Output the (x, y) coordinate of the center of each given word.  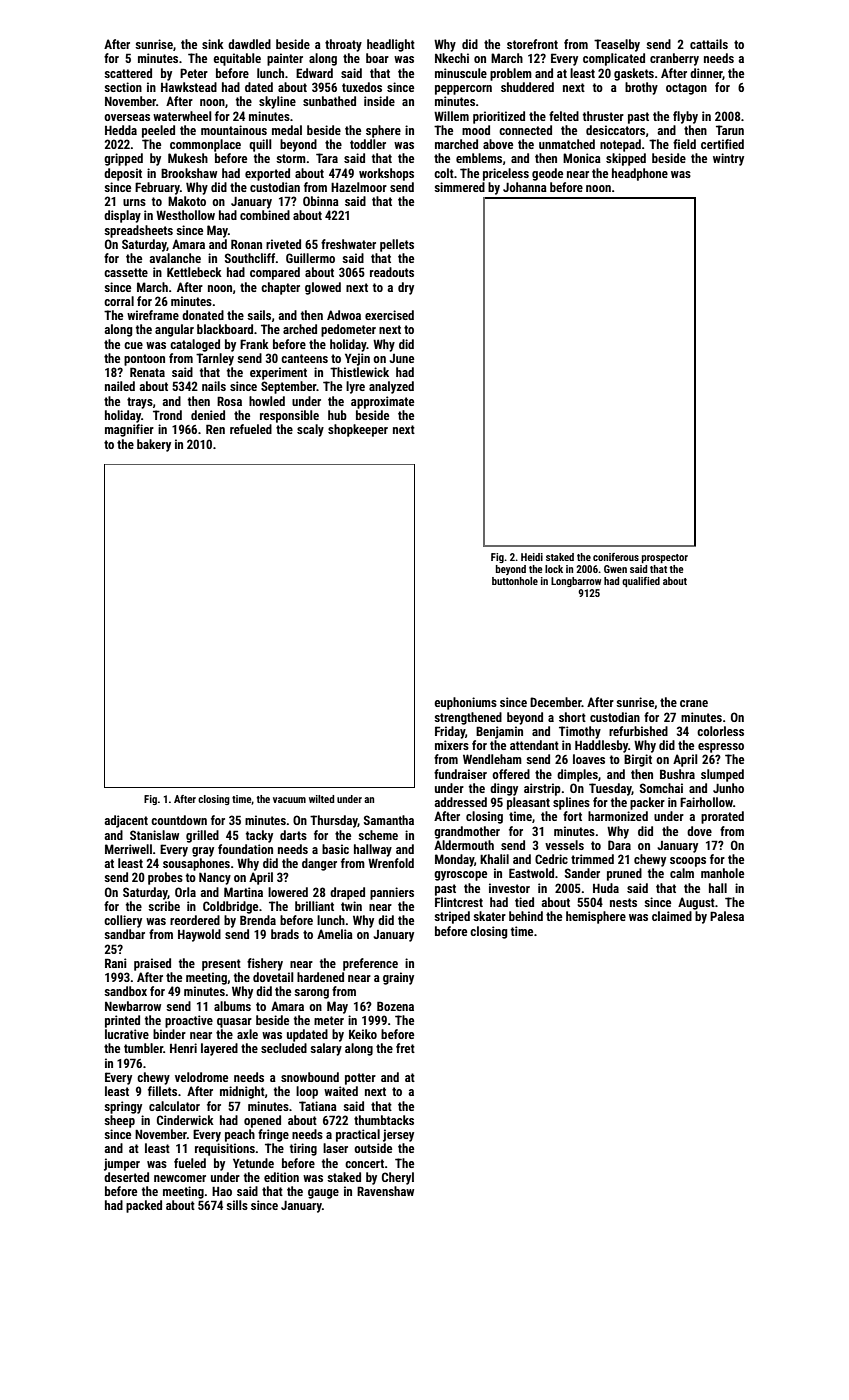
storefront (532, 44)
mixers (452, 745)
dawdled (249, 44)
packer (647, 803)
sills (237, 1205)
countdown (179, 820)
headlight (391, 45)
